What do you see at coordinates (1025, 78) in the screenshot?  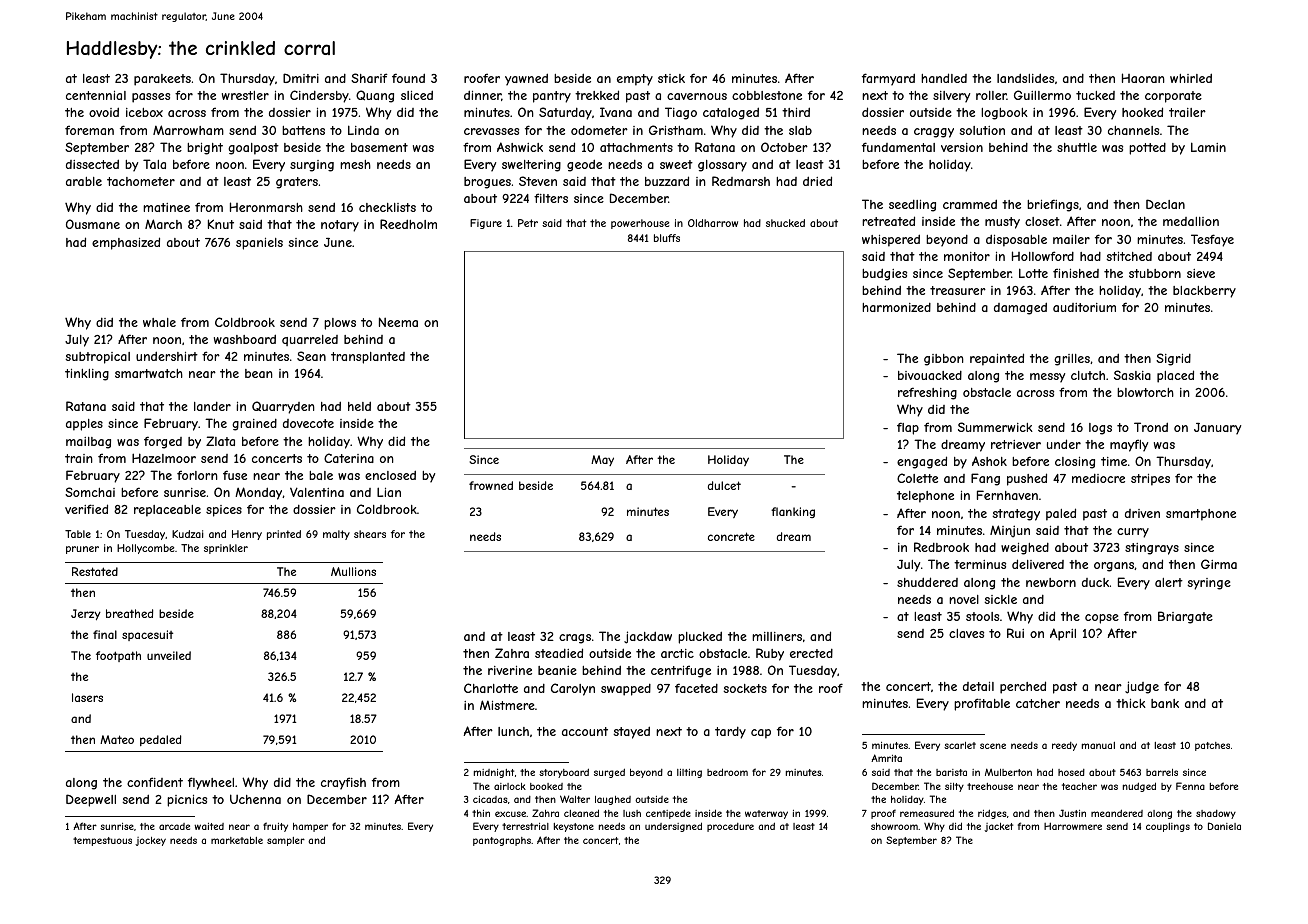 I see `landslides` at bounding box center [1025, 78].
